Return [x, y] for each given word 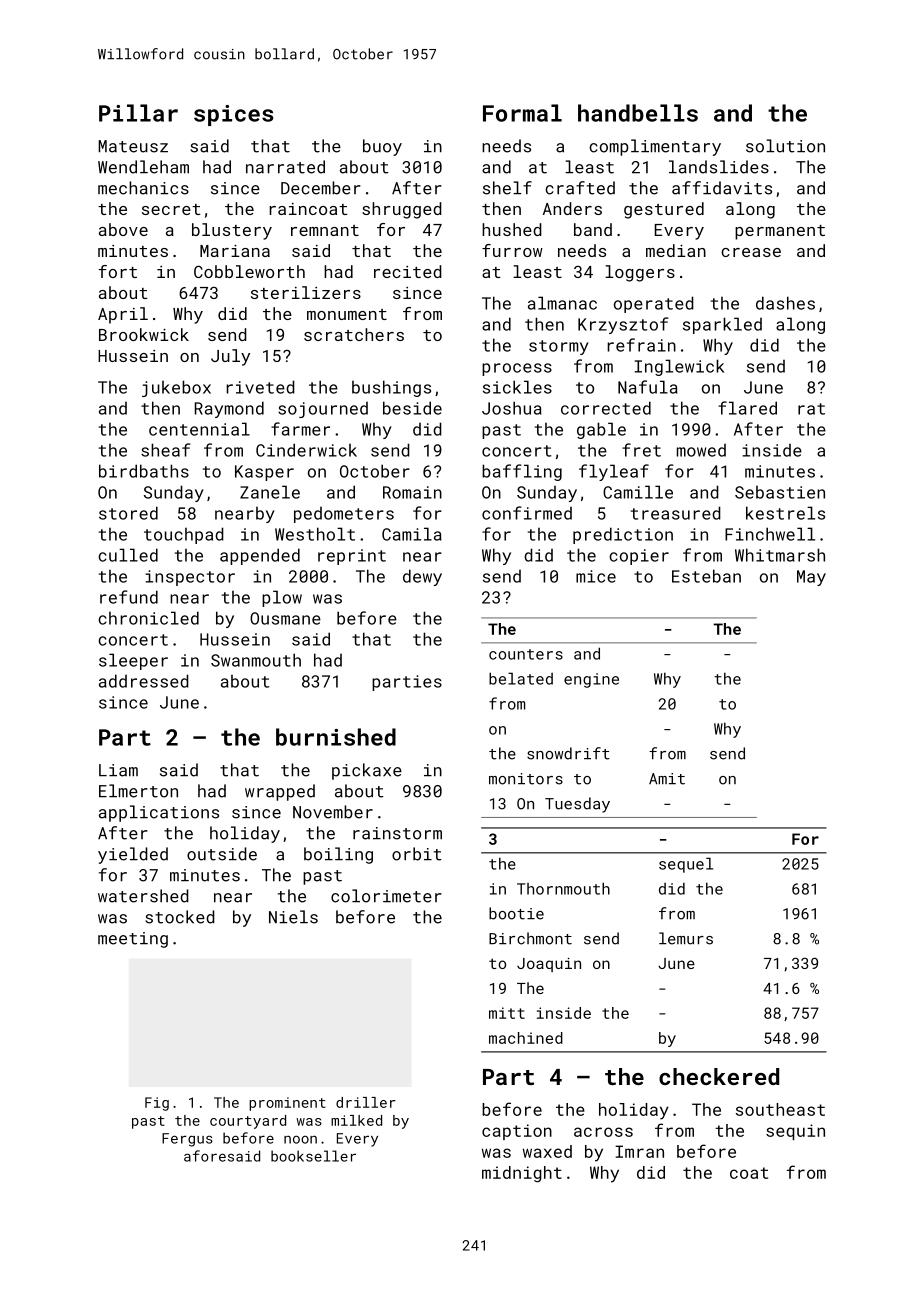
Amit [667, 779]
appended [260, 556]
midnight [522, 1174]
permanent [780, 232]
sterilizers [306, 292]
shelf [507, 188]
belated [521, 678]
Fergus [187, 1140]
